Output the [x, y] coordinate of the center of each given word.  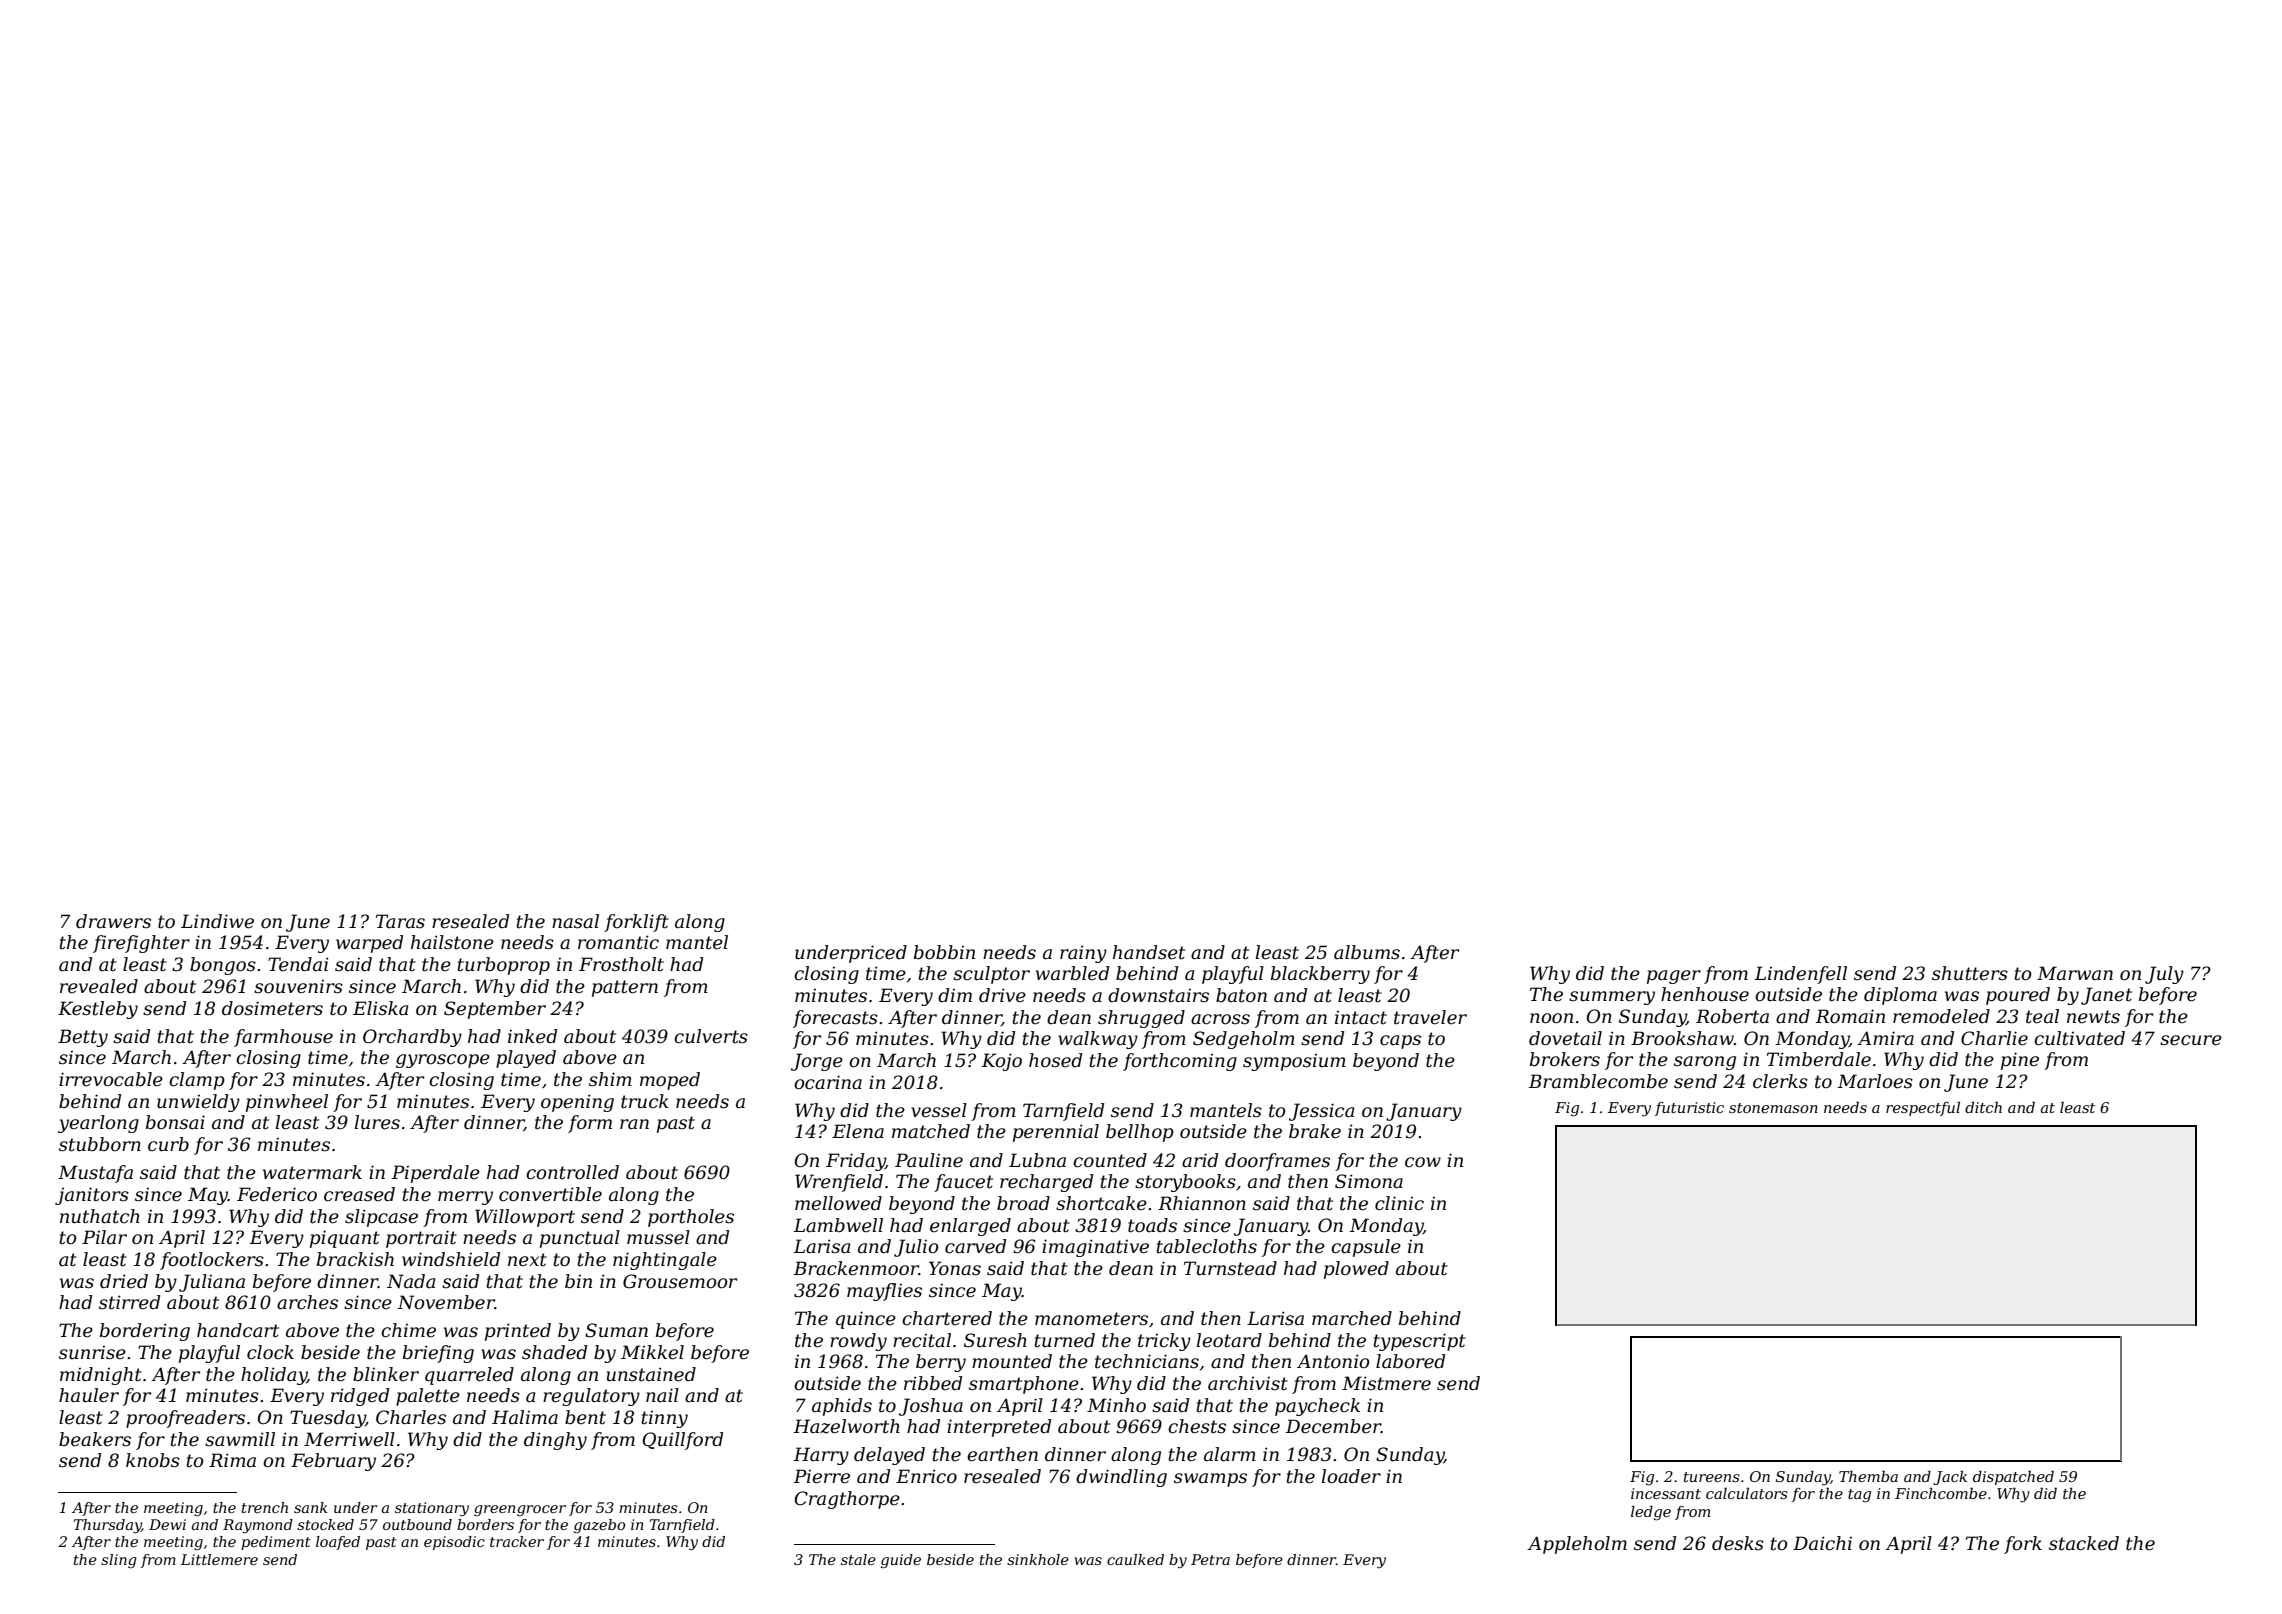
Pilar [104, 1237]
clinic [1399, 1203]
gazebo [599, 1526]
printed [518, 1332]
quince [866, 1320]
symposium [1294, 1062]
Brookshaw [1682, 1038]
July [2164, 975]
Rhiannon [1202, 1203]
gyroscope [443, 1061]
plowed [1356, 1270]
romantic [618, 942]
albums [1367, 952]
